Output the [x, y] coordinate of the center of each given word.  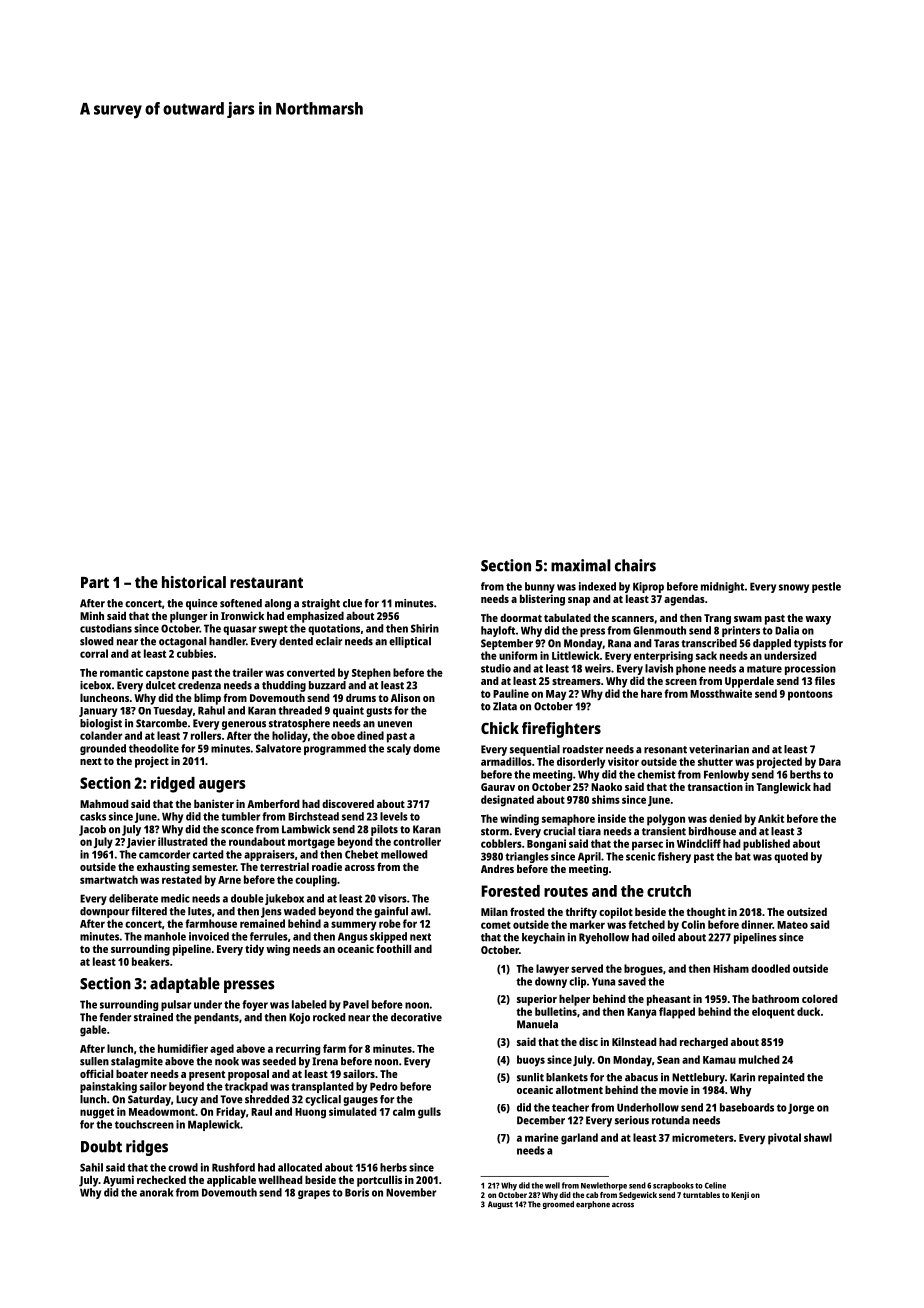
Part [95, 582]
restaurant [266, 582]
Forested [510, 891]
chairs [635, 565]
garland [579, 1139]
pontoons [810, 695]
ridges [147, 1148]
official [96, 1073]
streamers [576, 681]
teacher [570, 1107]
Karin [742, 1077]
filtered [149, 911]
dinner [757, 924]
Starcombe [161, 723]
